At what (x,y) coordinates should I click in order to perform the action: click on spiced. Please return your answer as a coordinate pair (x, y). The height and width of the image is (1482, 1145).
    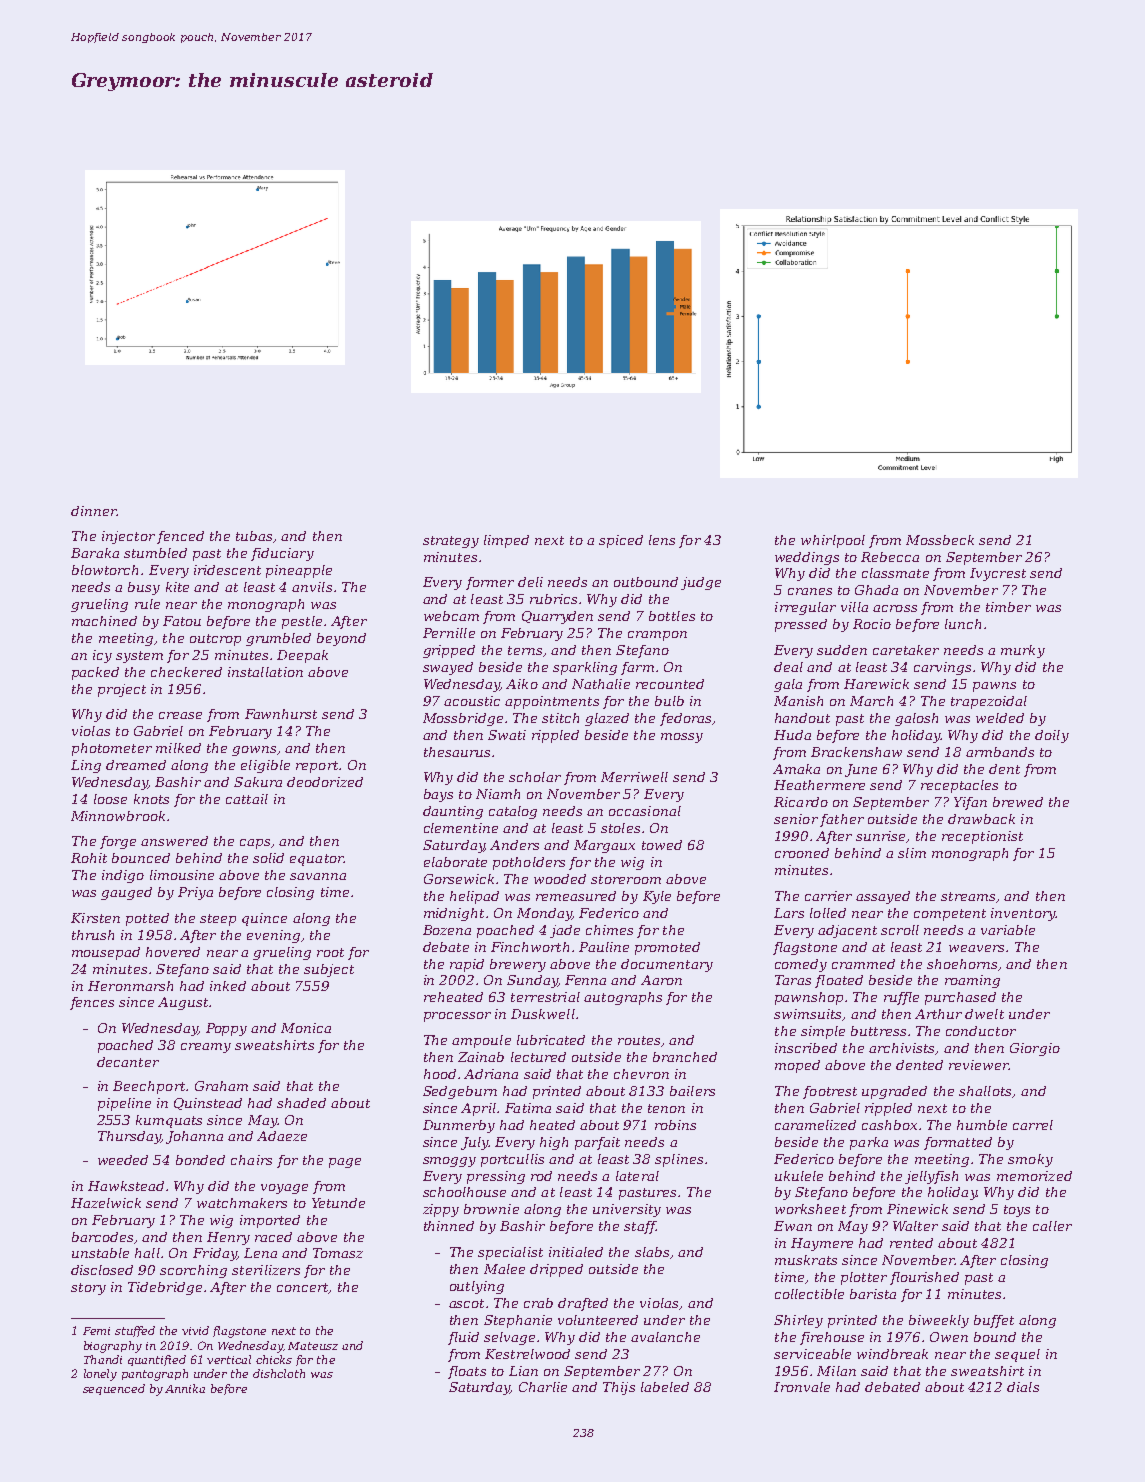
    Looking at the image, I should click on (621, 541).
